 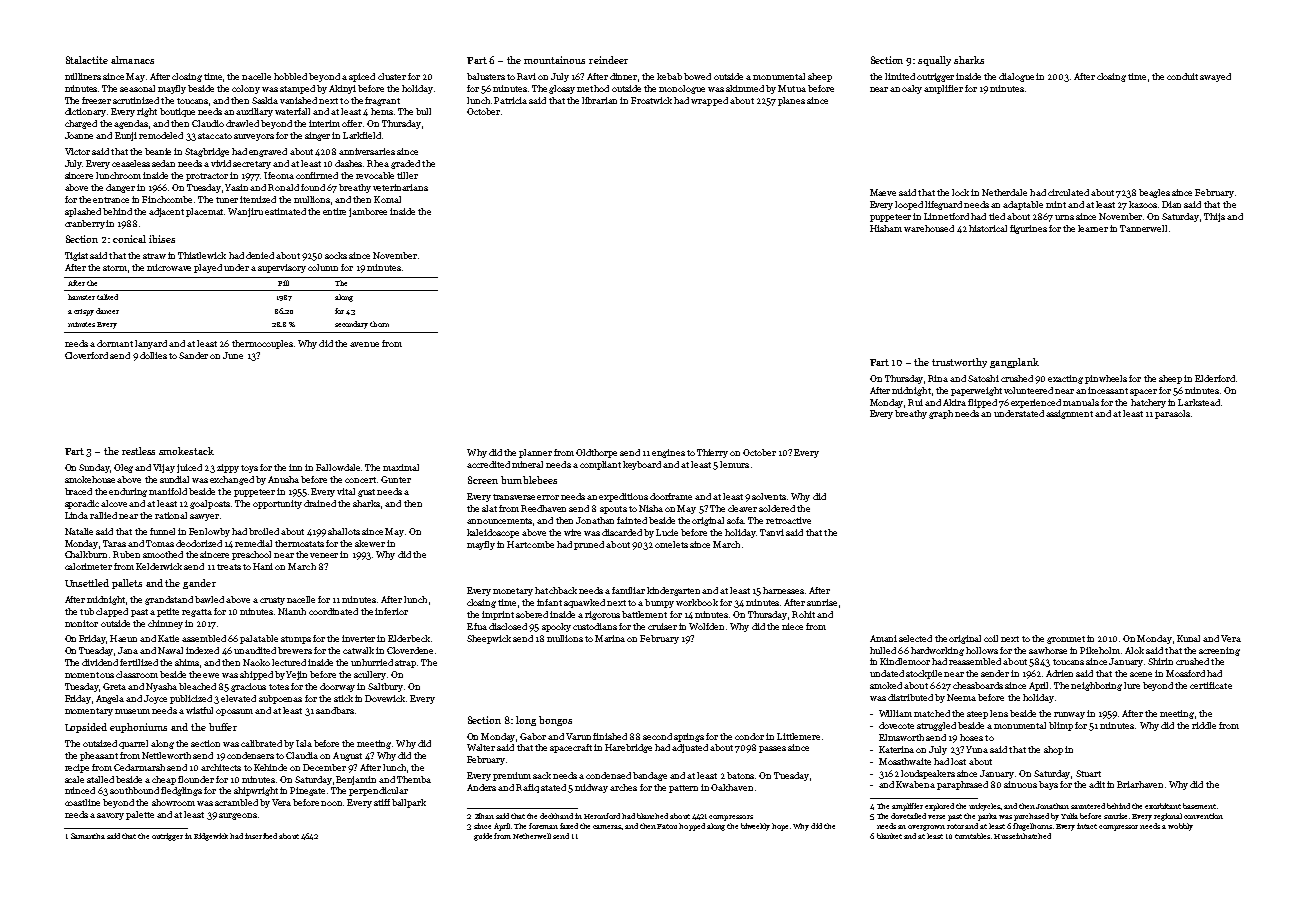 I want to click on cranberry, so click(x=85, y=224).
